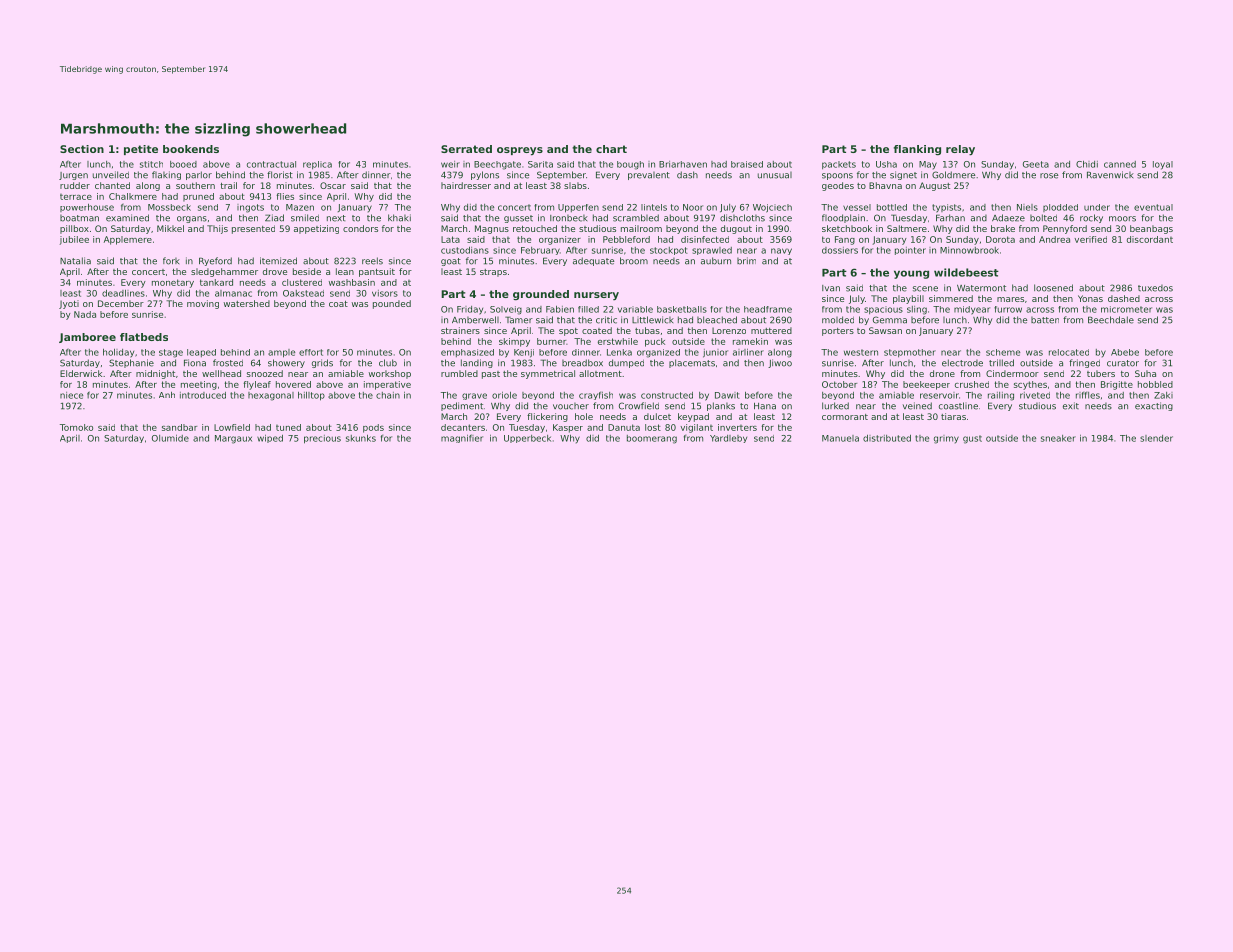 The width and height of the page is (1233, 952). I want to click on micrometer, so click(1126, 309).
